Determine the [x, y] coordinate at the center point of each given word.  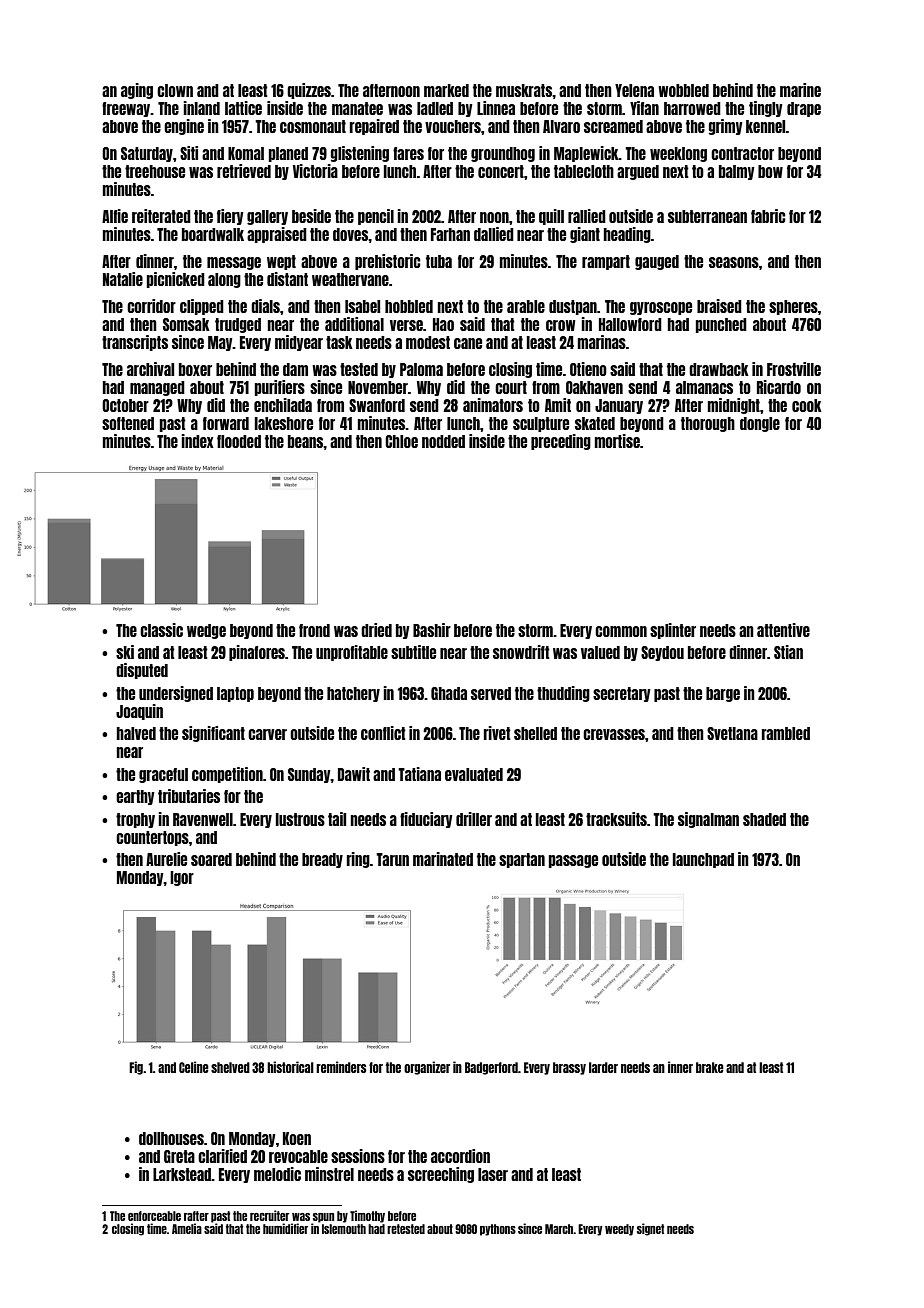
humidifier [285, 1228]
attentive [783, 630]
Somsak [186, 324]
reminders [341, 1067]
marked [446, 90]
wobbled [683, 90]
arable [526, 306]
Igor [182, 878]
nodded [443, 441]
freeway [126, 109]
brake [710, 1067]
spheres [793, 307]
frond [314, 630]
